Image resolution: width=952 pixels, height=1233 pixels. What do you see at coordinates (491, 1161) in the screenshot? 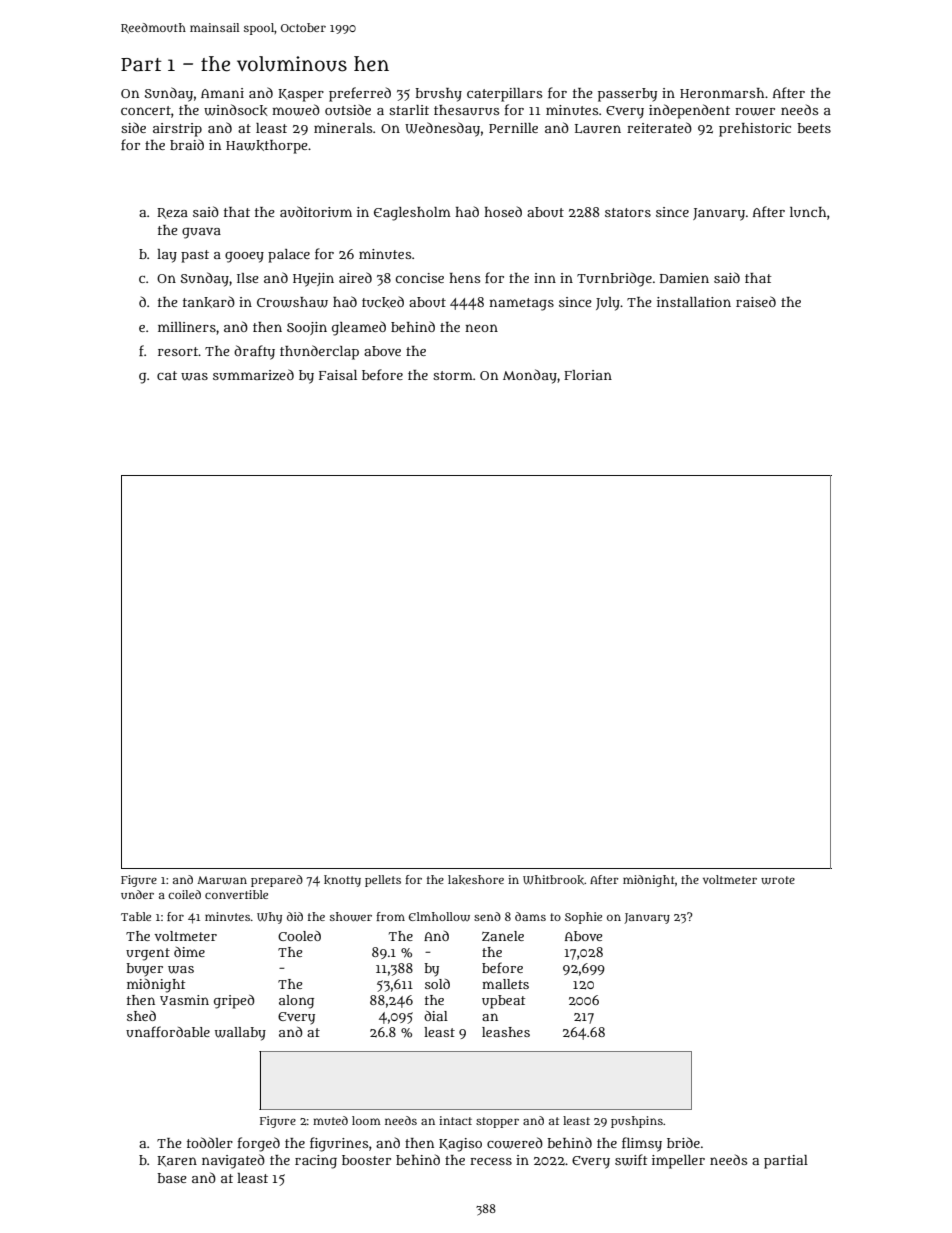
I see `recess` at bounding box center [491, 1161].
